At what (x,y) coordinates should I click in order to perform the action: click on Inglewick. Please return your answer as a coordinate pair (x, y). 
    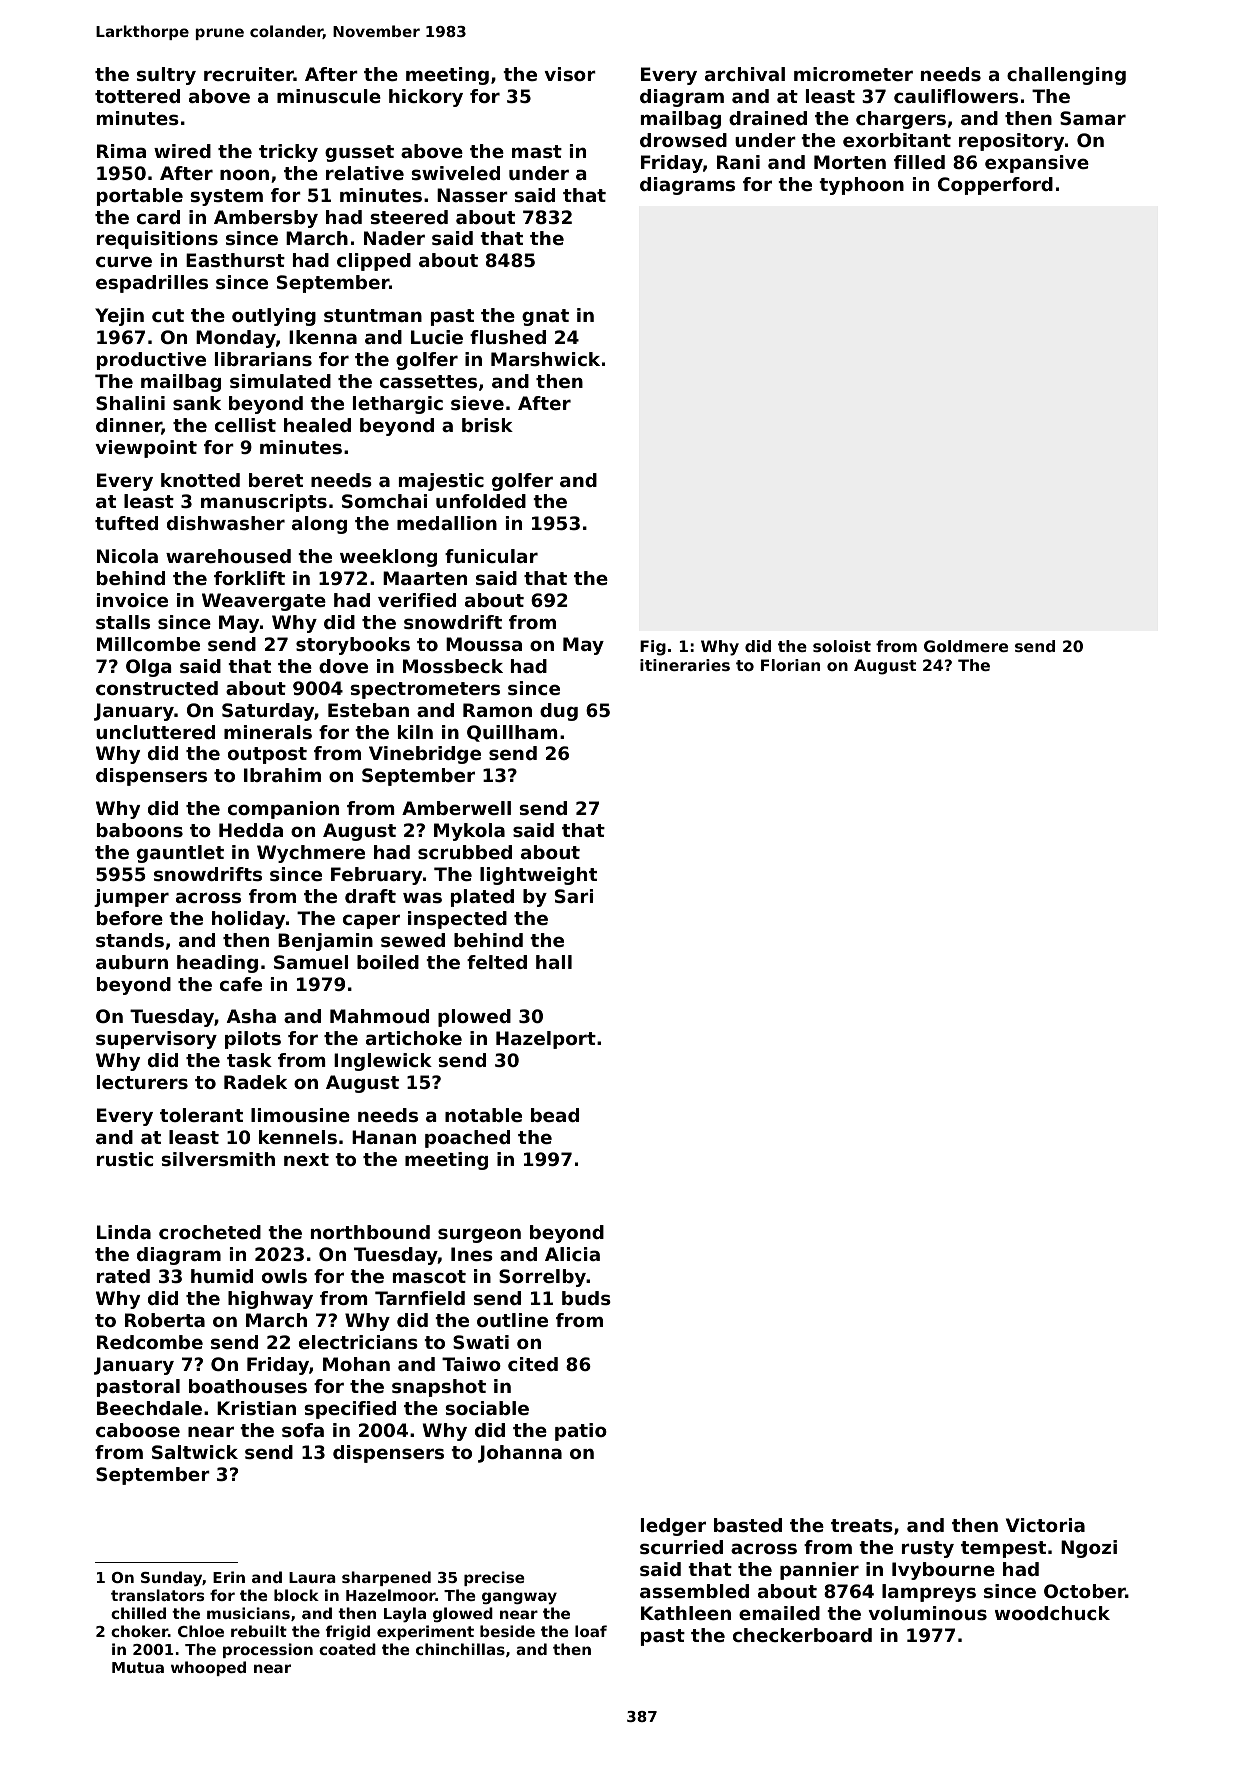
    Looking at the image, I should click on (383, 1062).
